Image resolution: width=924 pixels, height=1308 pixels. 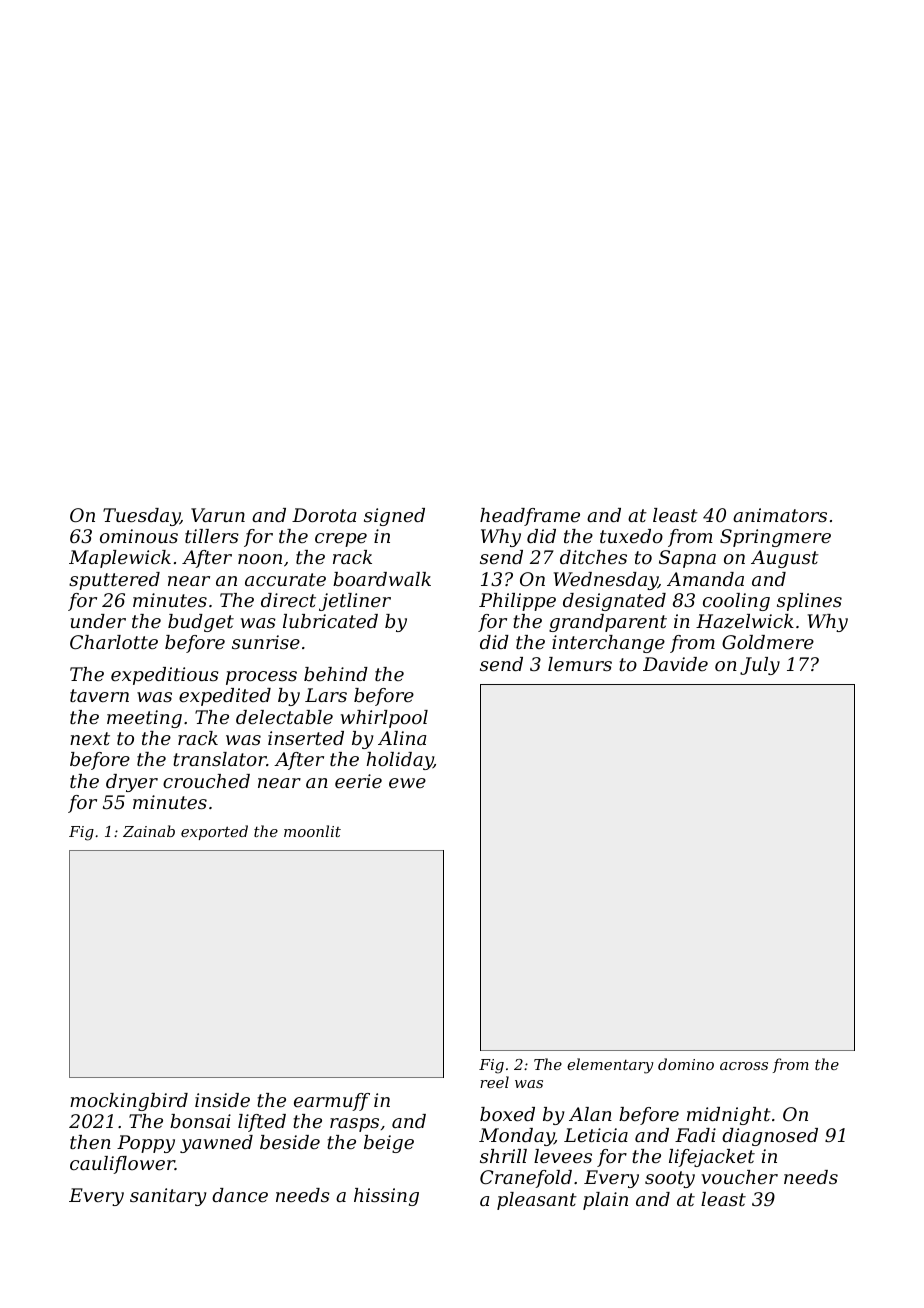 I want to click on boardwalk, so click(x=382, y=579).
